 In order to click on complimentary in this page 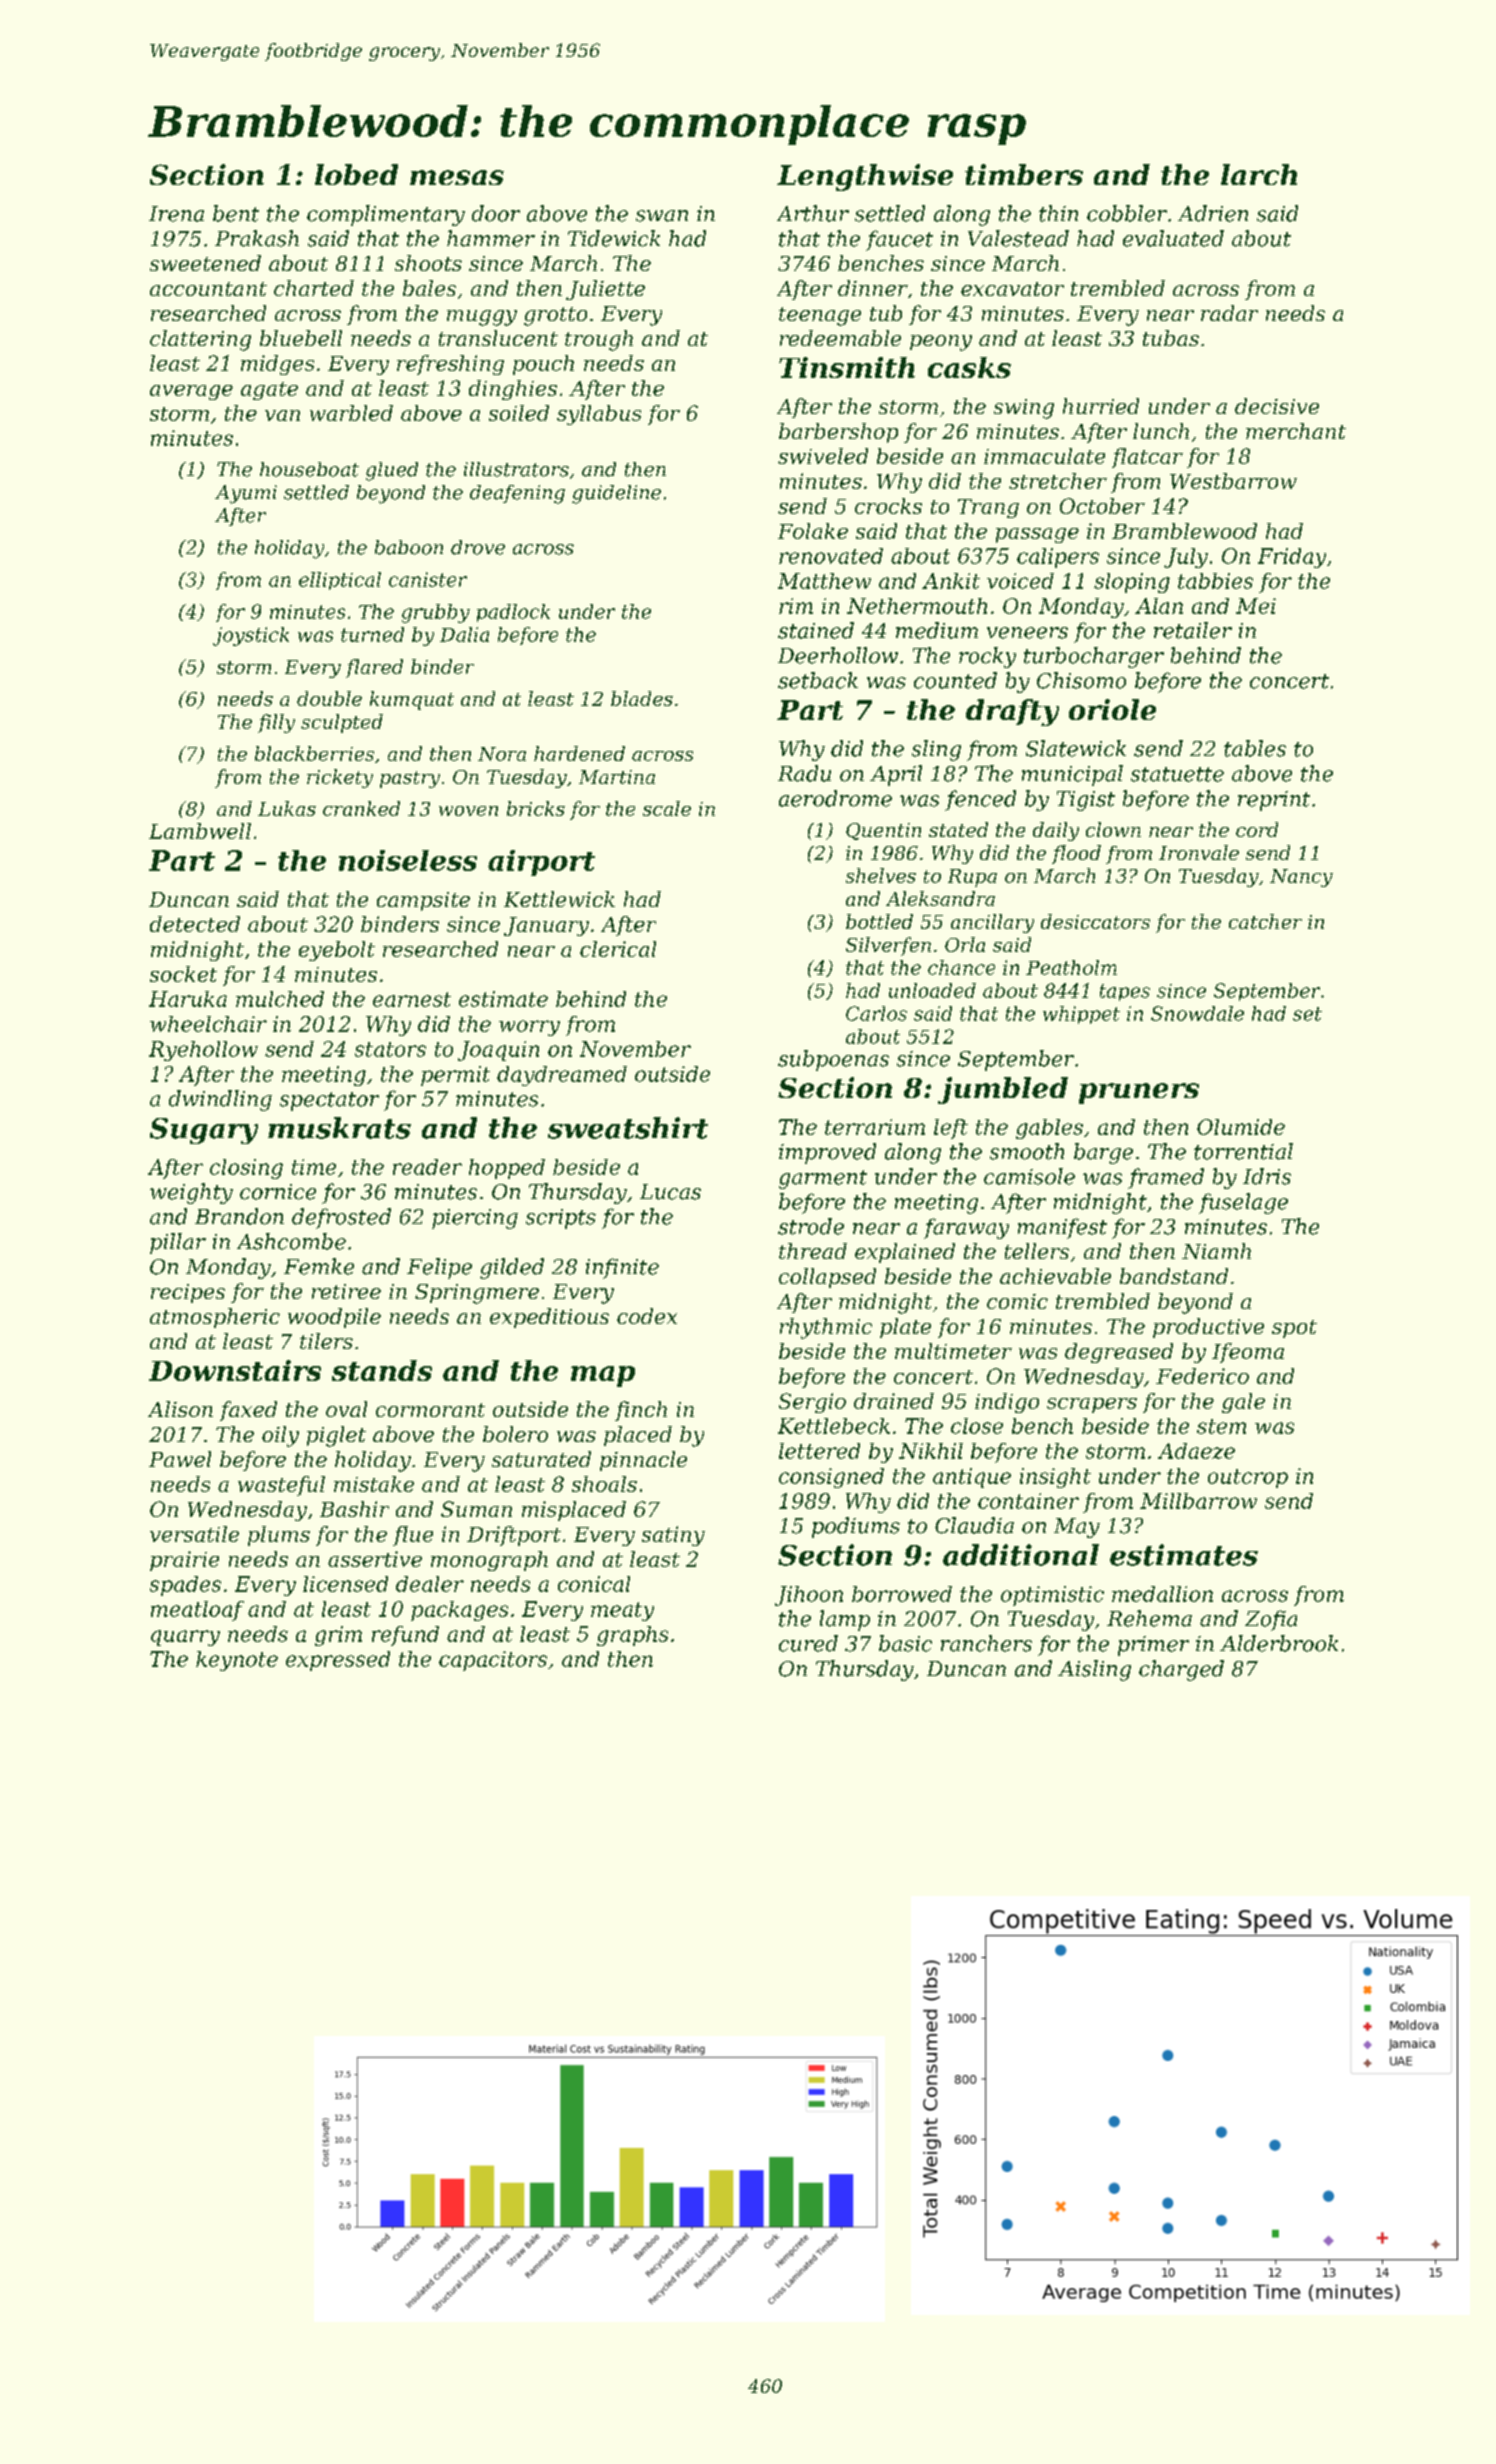, I will do `click(386, 215)`.
